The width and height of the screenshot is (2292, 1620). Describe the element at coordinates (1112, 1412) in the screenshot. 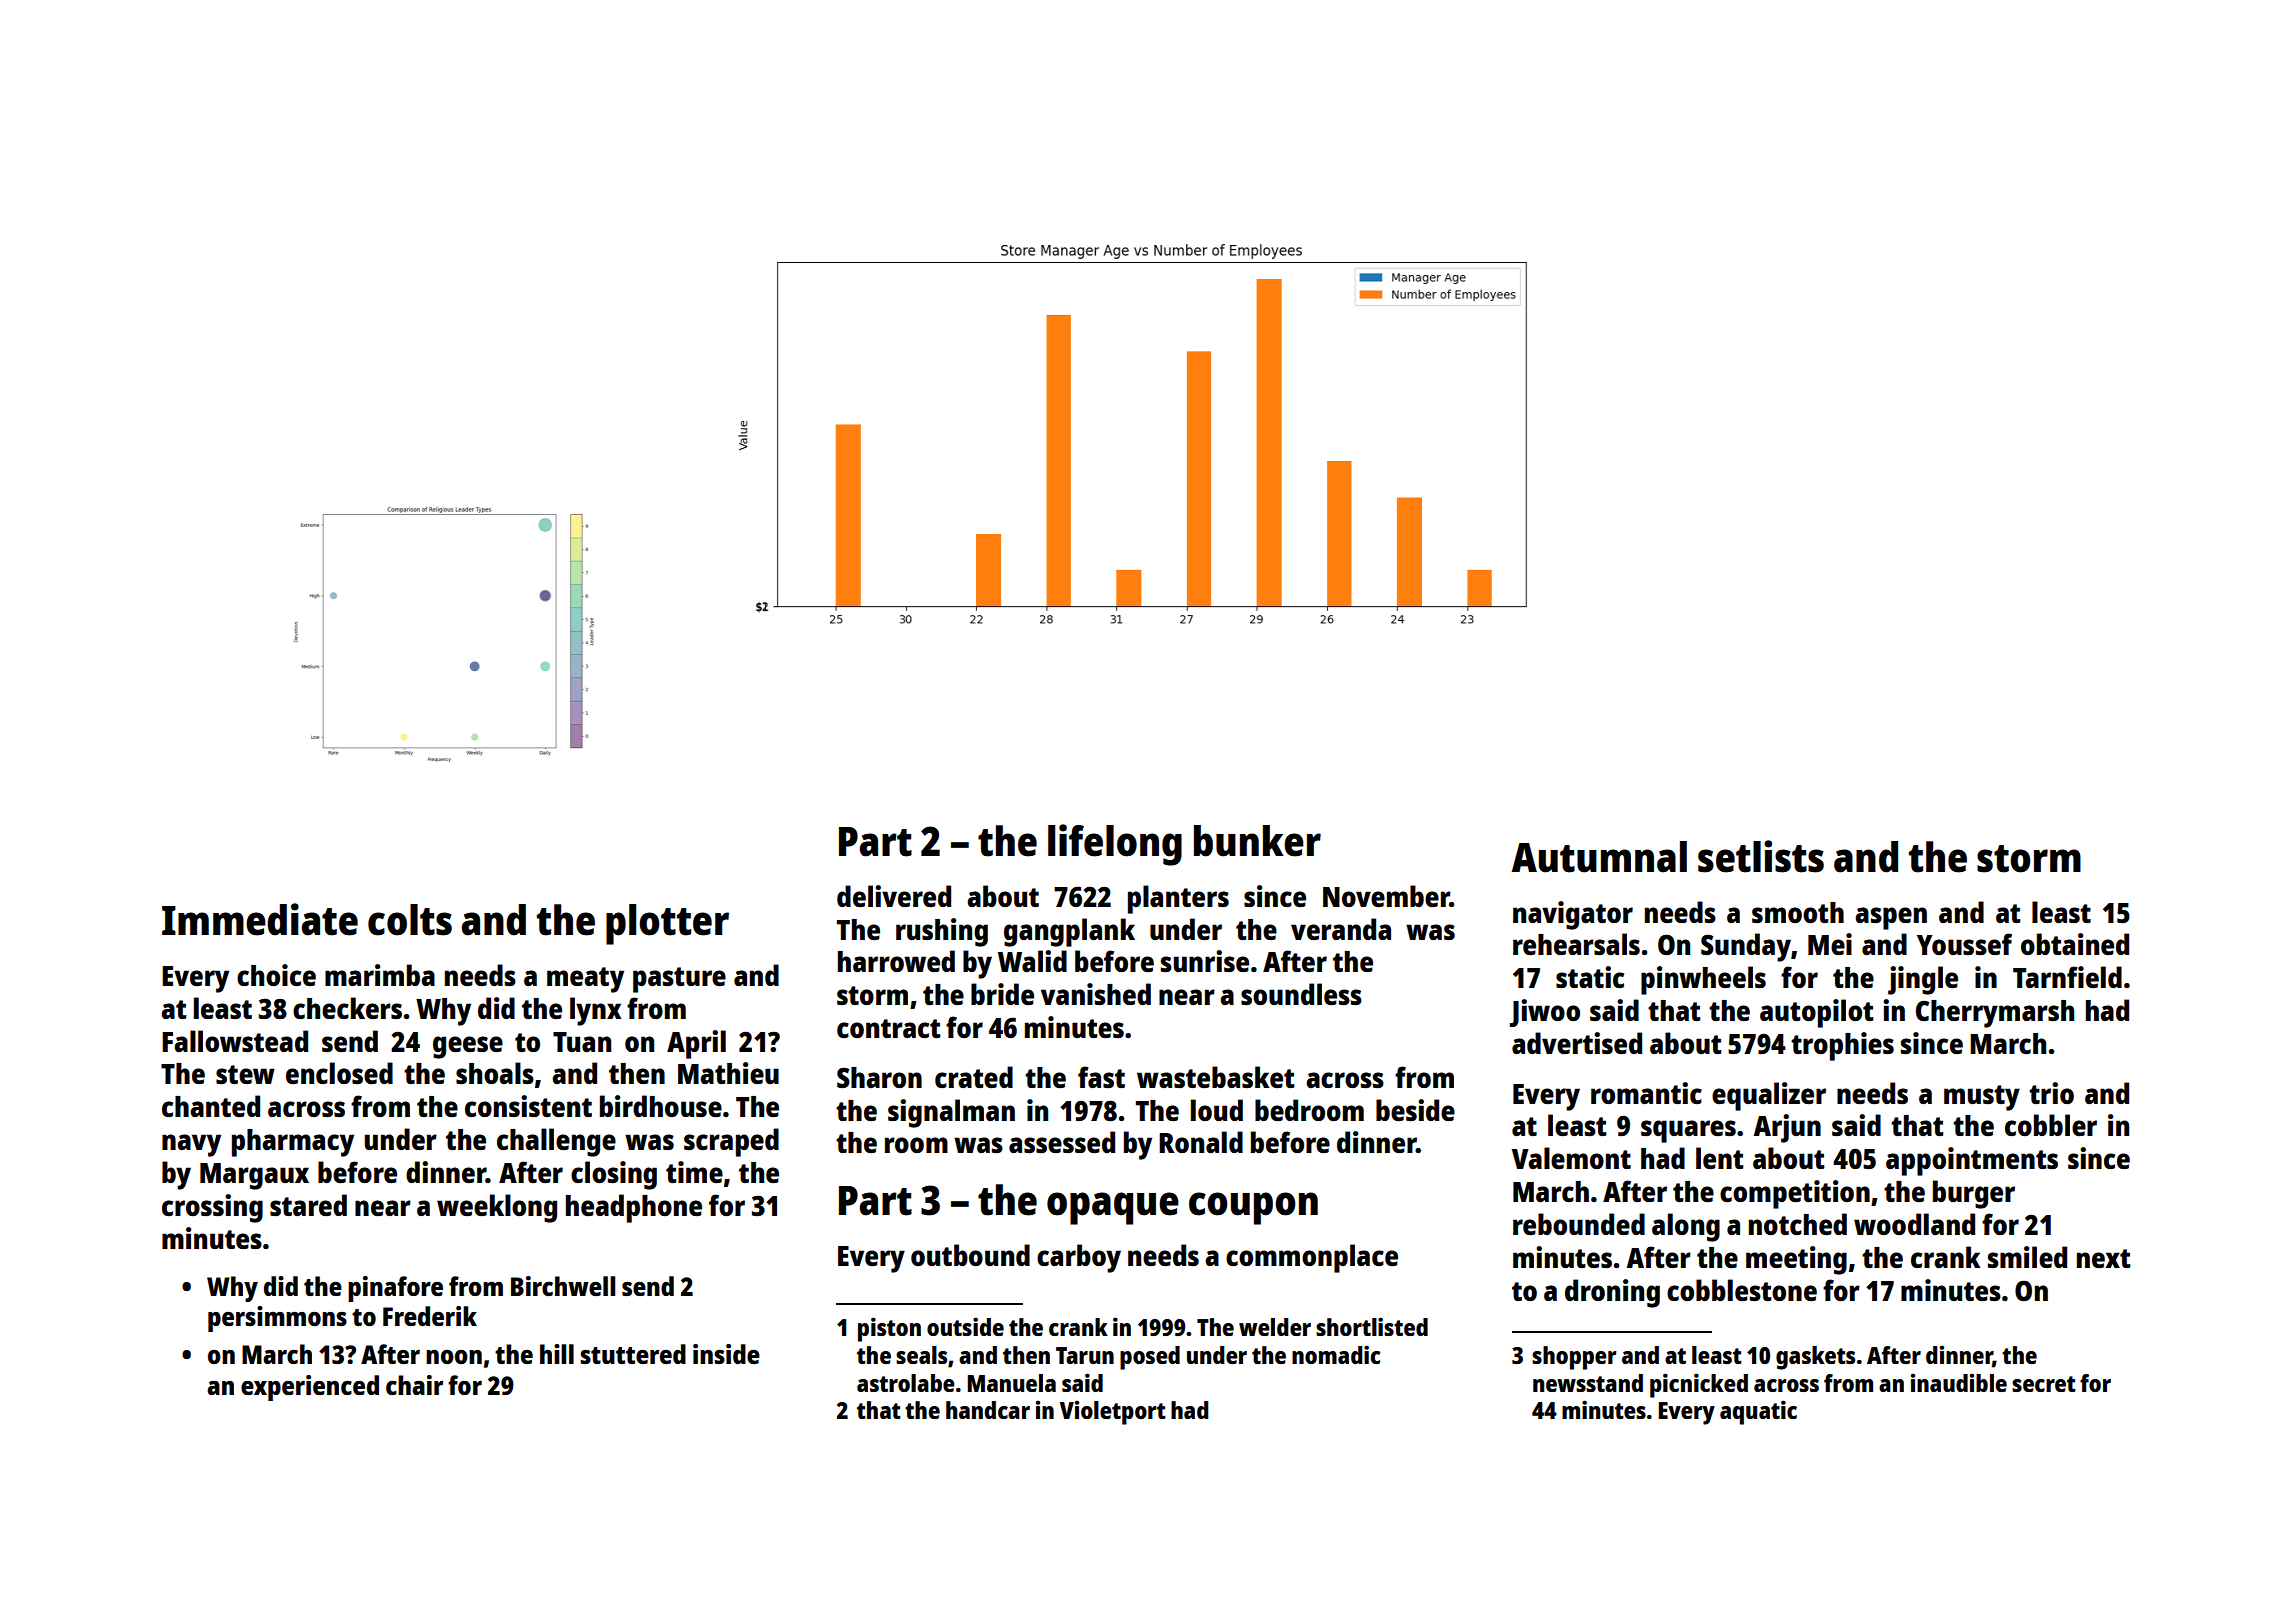

I see `Violetport` at that location.
